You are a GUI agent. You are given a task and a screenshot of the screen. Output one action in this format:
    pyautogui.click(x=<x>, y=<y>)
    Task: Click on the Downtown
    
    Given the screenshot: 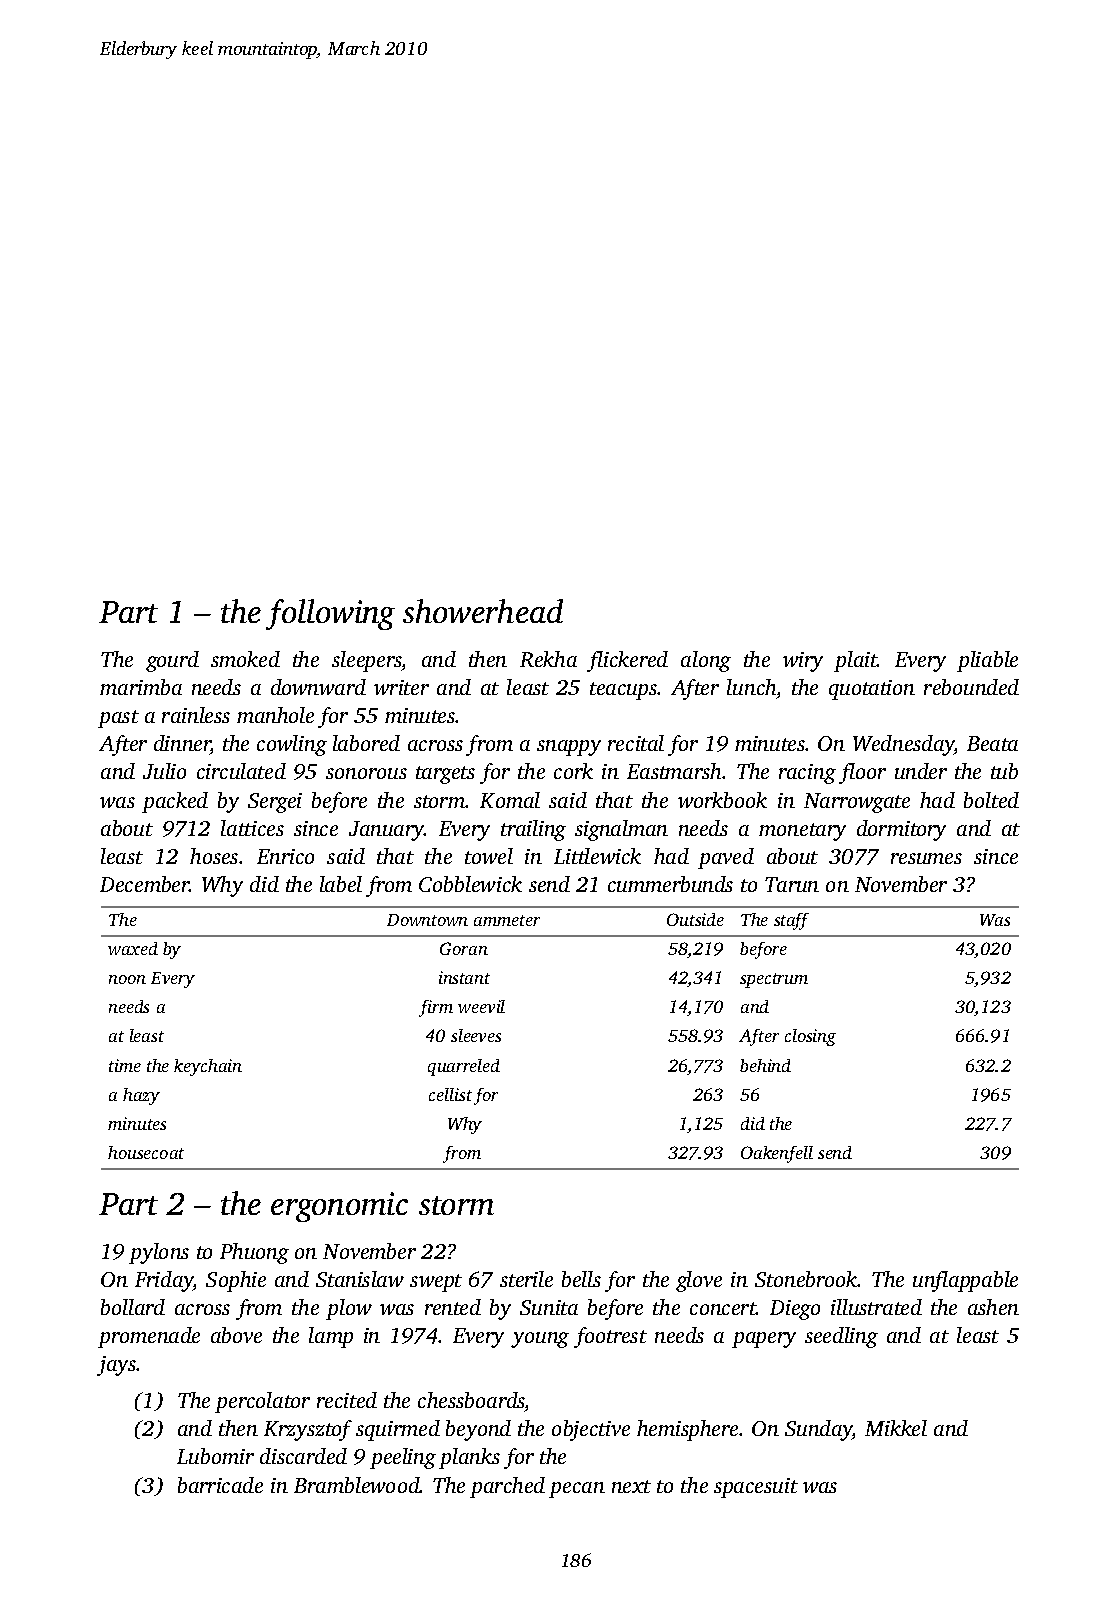 What is the action you would take?
    pyautogui.click(x=427, y=920)
